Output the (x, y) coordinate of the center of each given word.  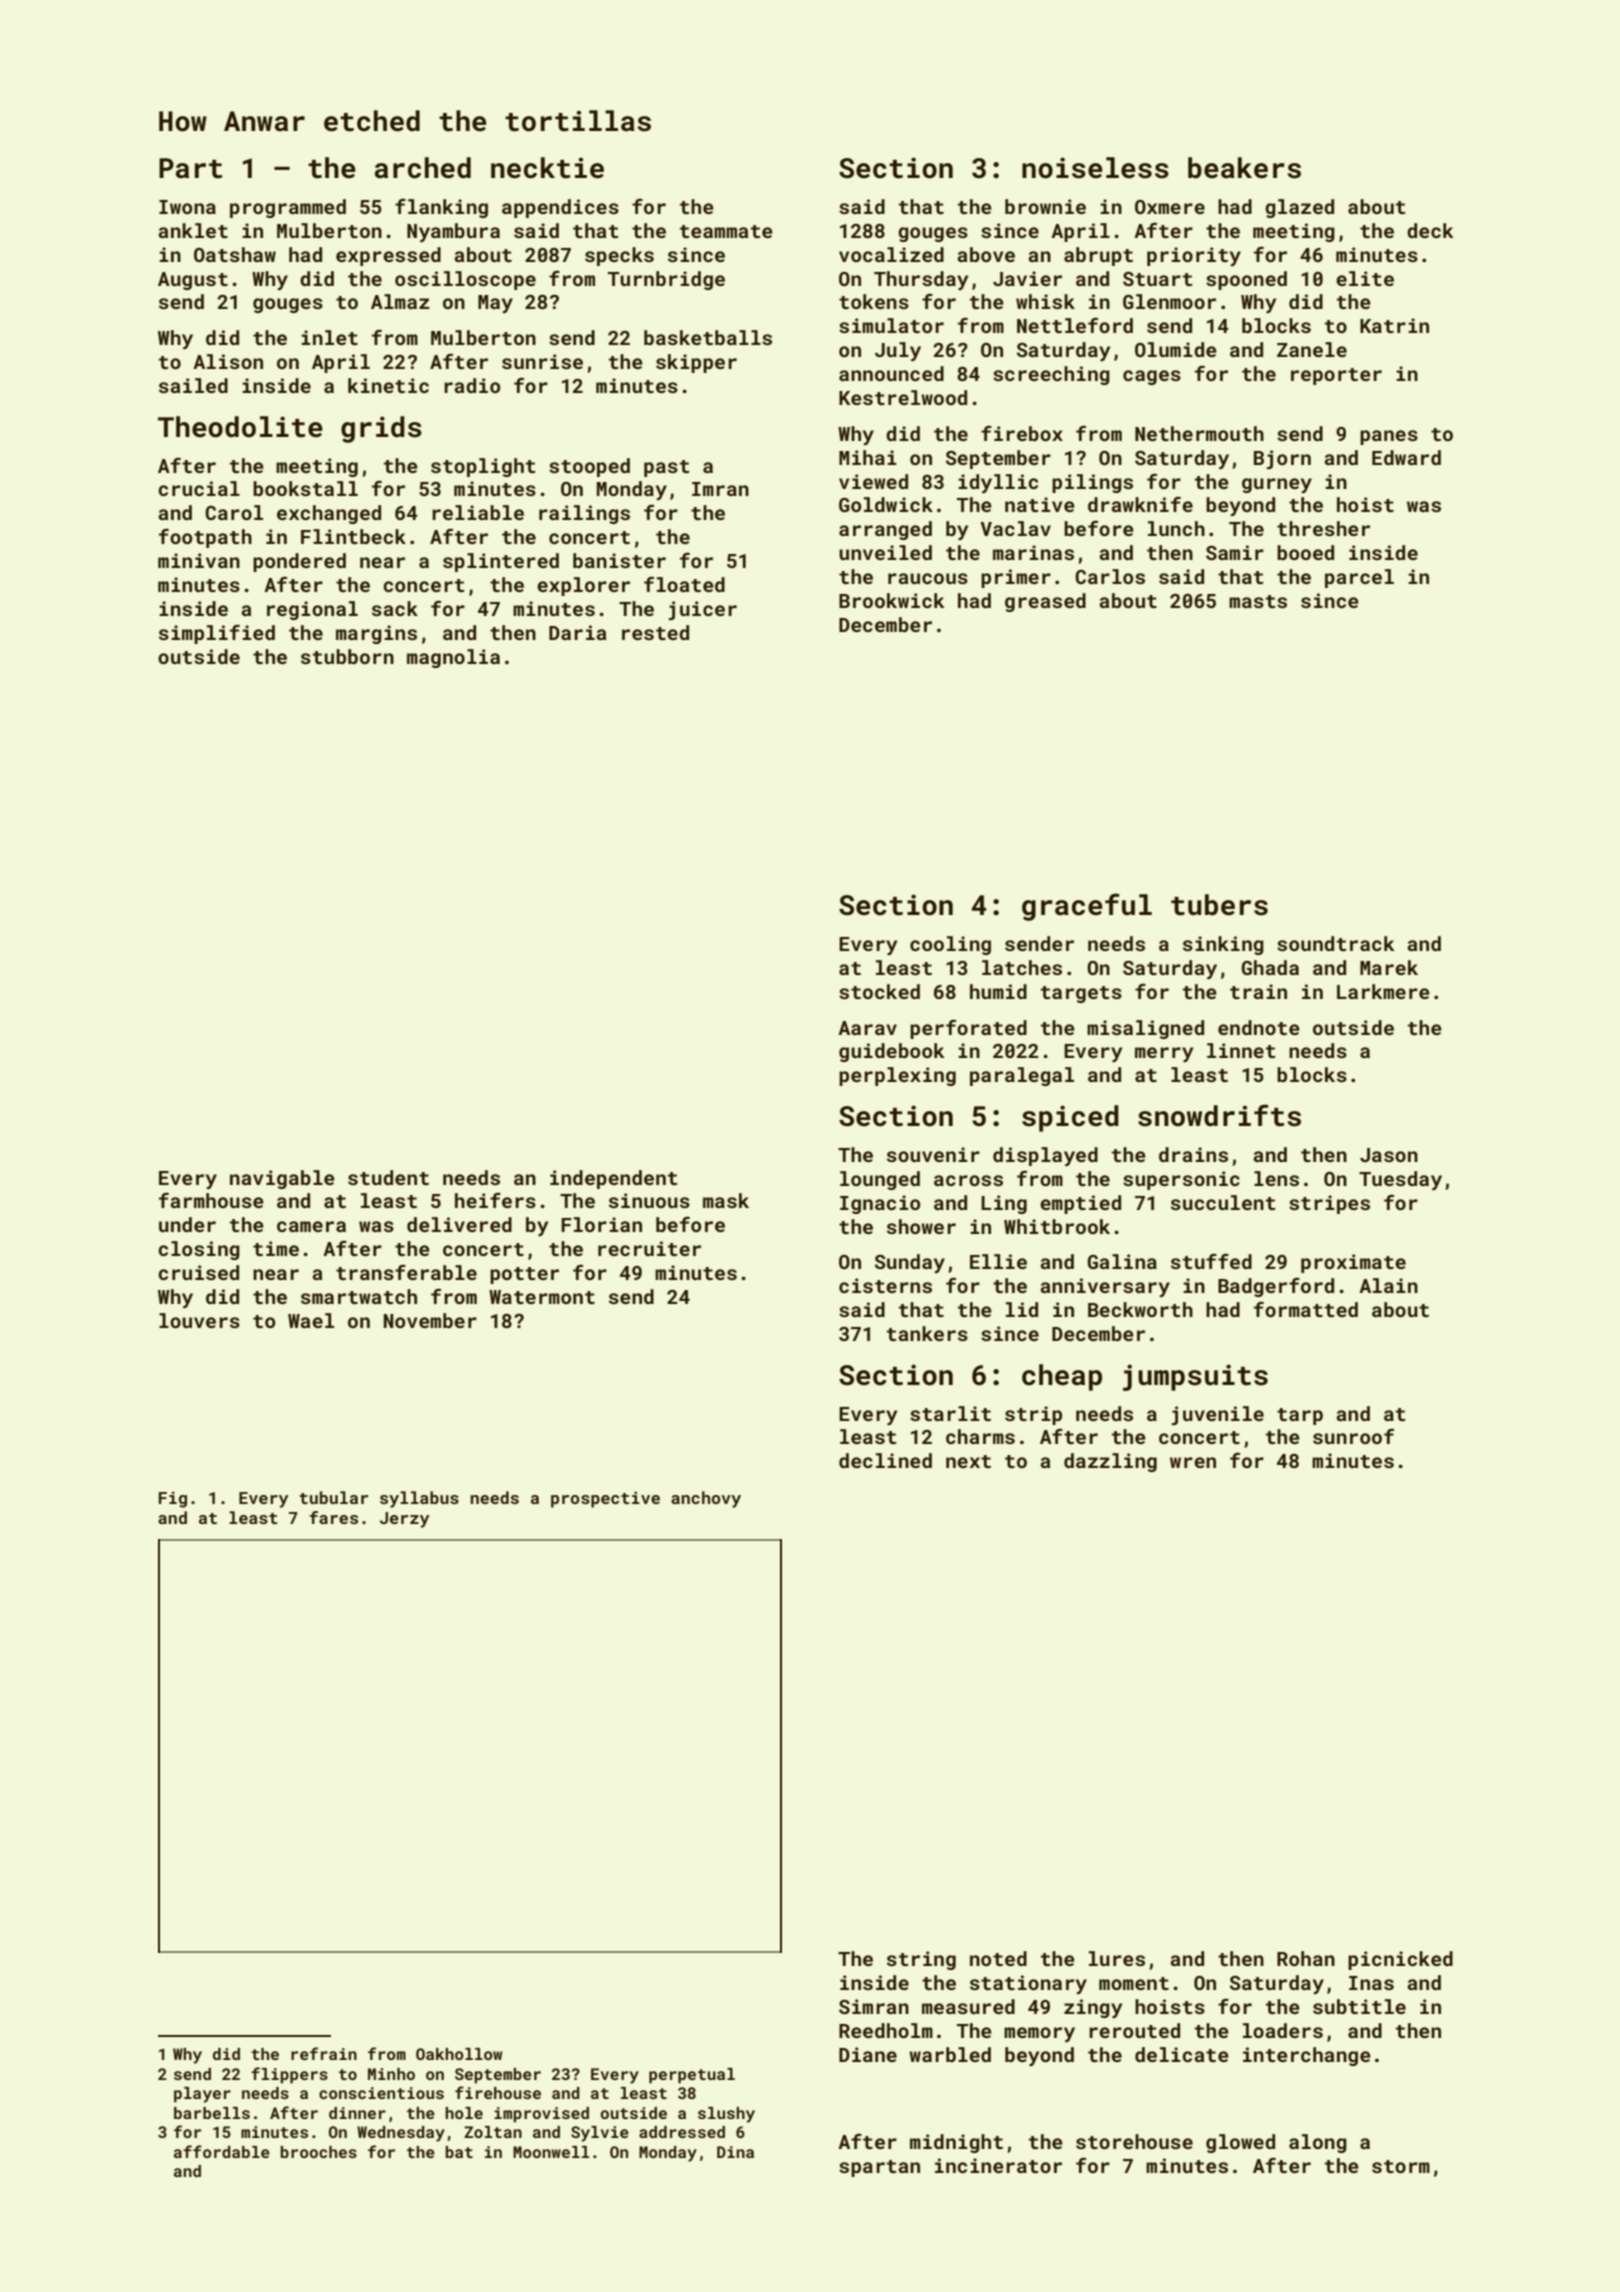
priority (1194, 256)
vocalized (891, 254)
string (921, 1960)
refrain (324, 2053)
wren (1193, 1462)
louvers (199, 1320)
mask (726, 1200)
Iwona (187, 207)
